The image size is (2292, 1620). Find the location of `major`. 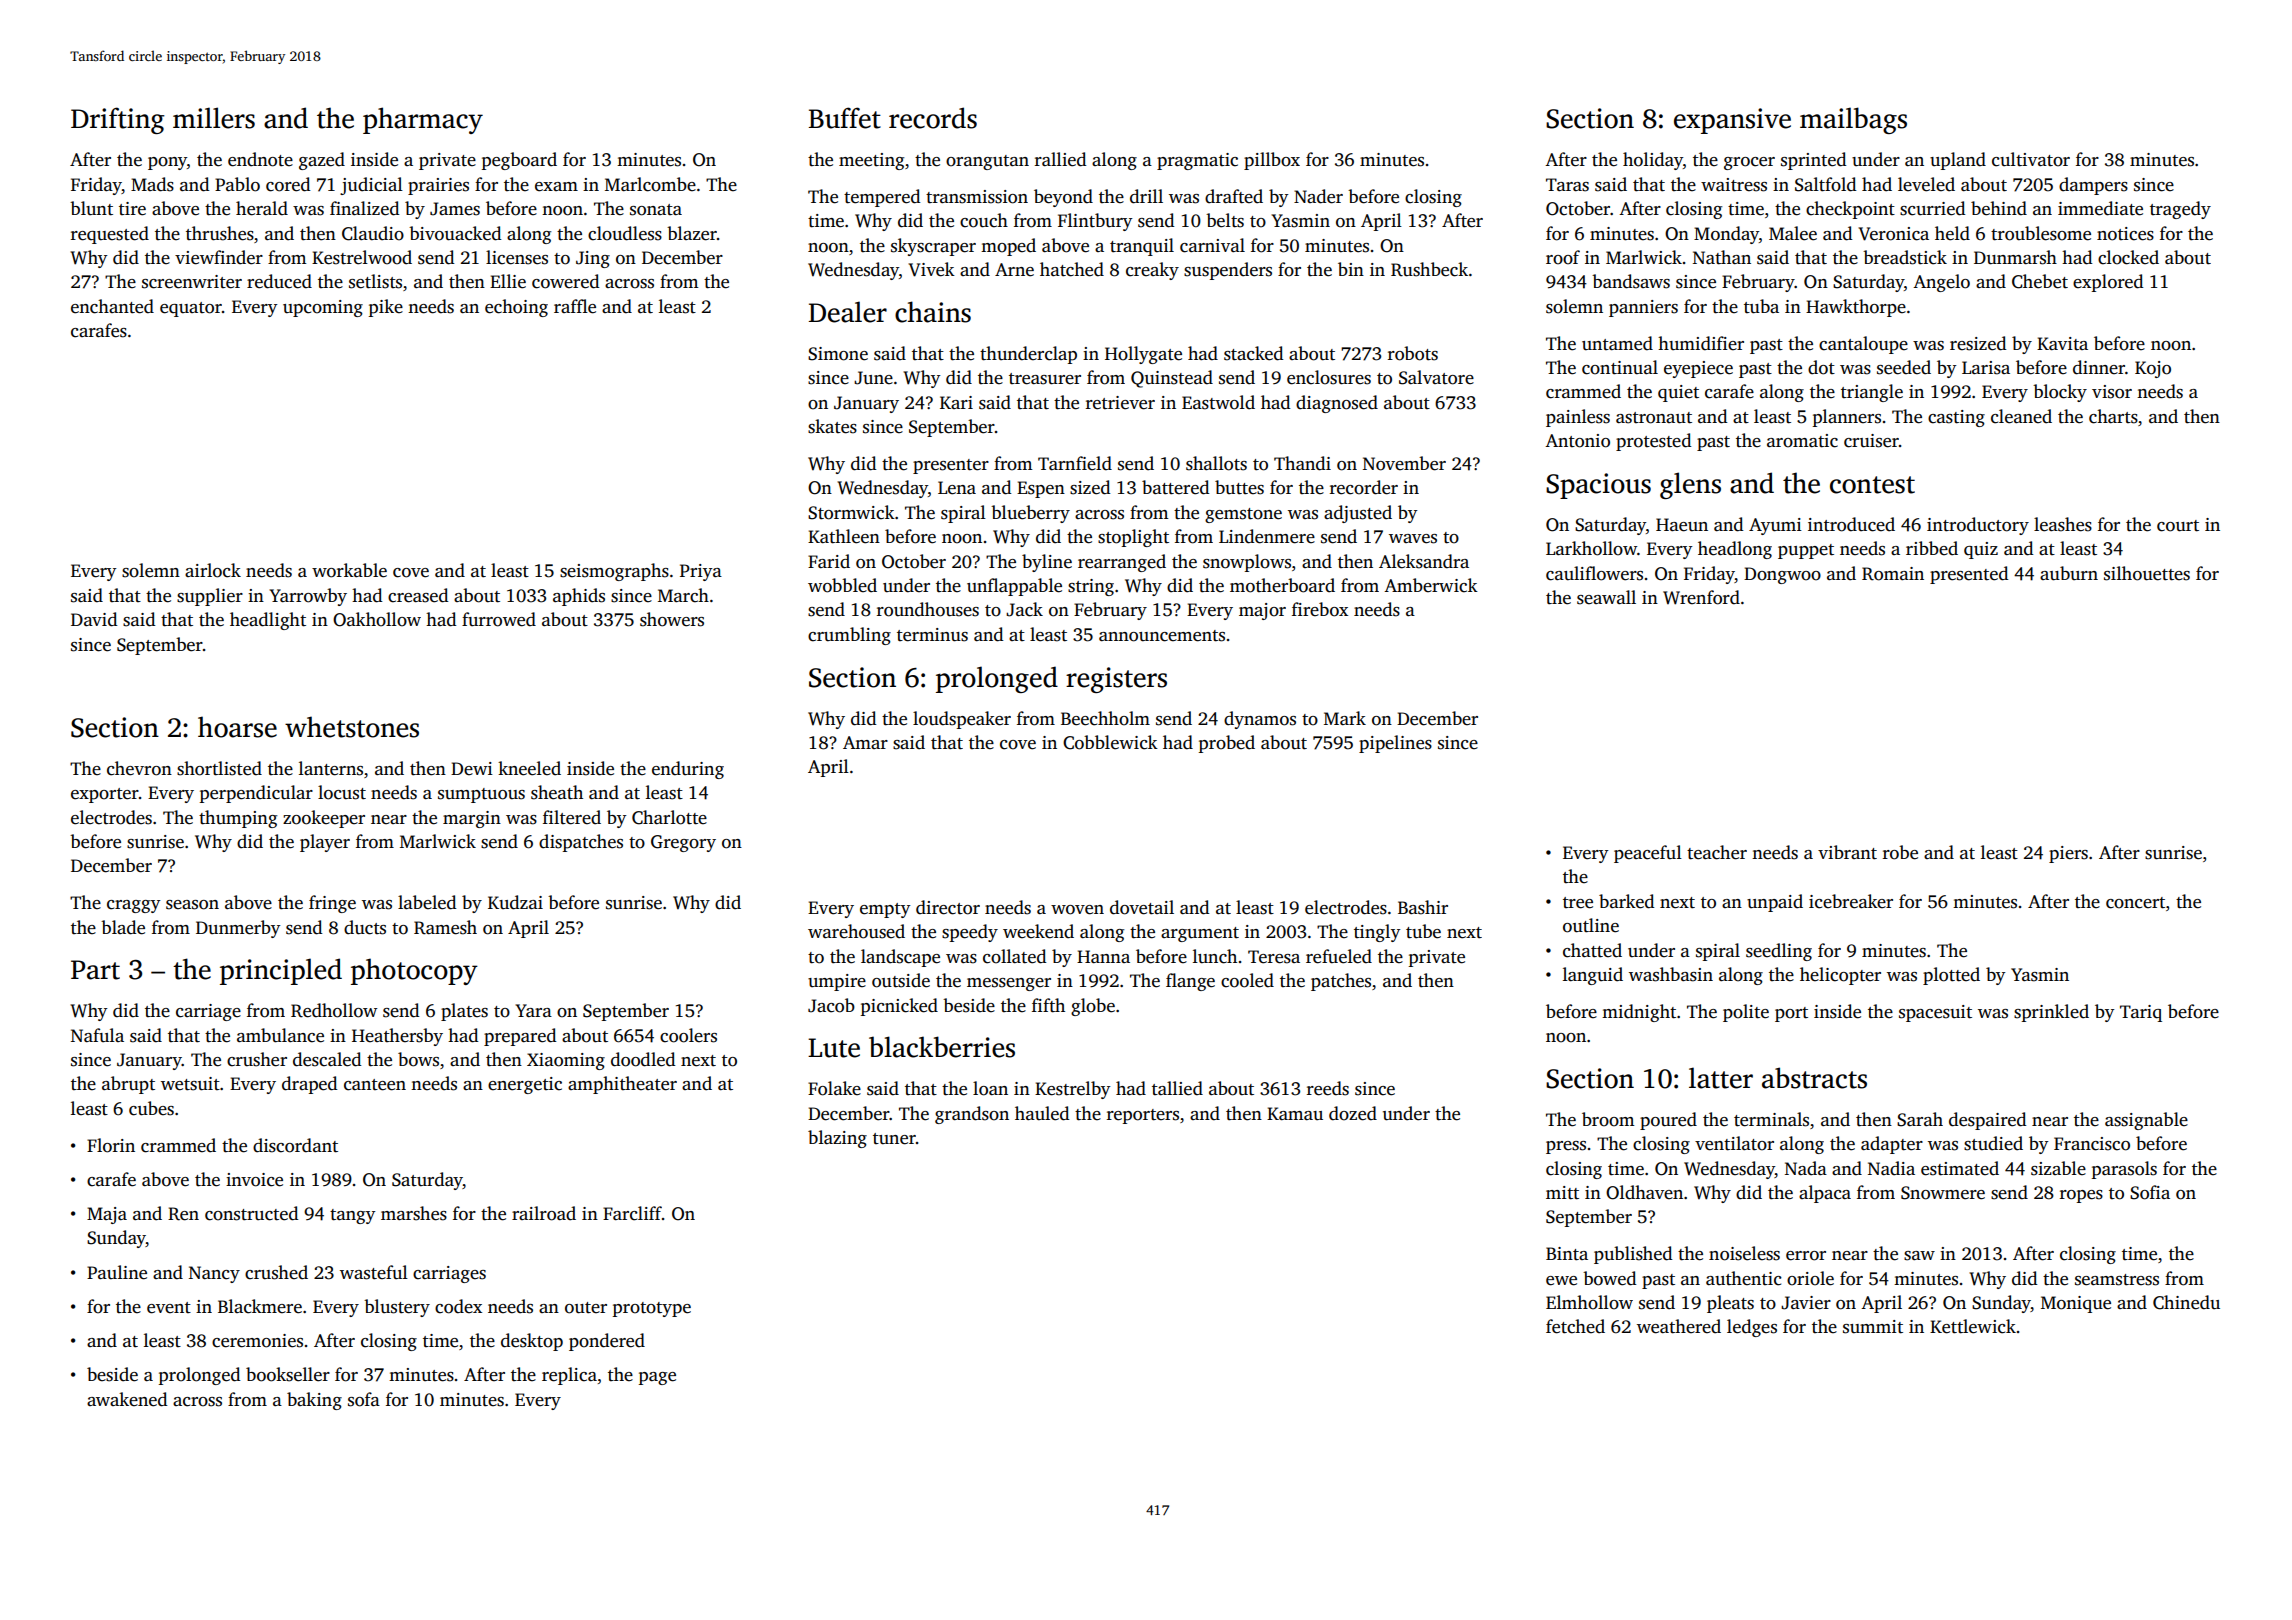

major is located at coordinates (1262, 611).
